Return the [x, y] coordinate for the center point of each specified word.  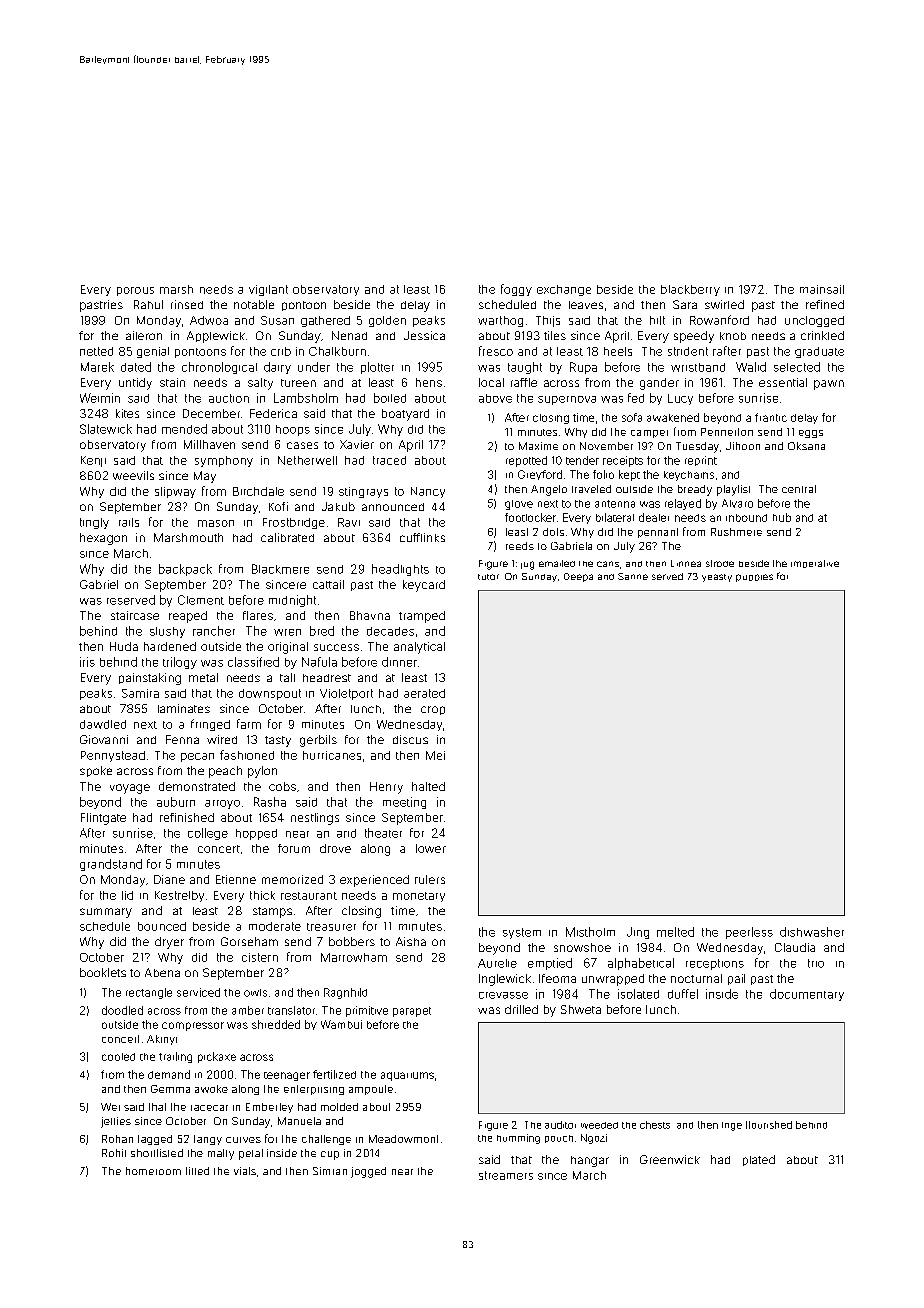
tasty [278, 741]
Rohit [114, 1153]
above [495, 398]
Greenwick [670, 1159]
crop [433, 710]
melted [675, 932]
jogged [368, 1172]
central [799, 489]
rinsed [187, 304]
